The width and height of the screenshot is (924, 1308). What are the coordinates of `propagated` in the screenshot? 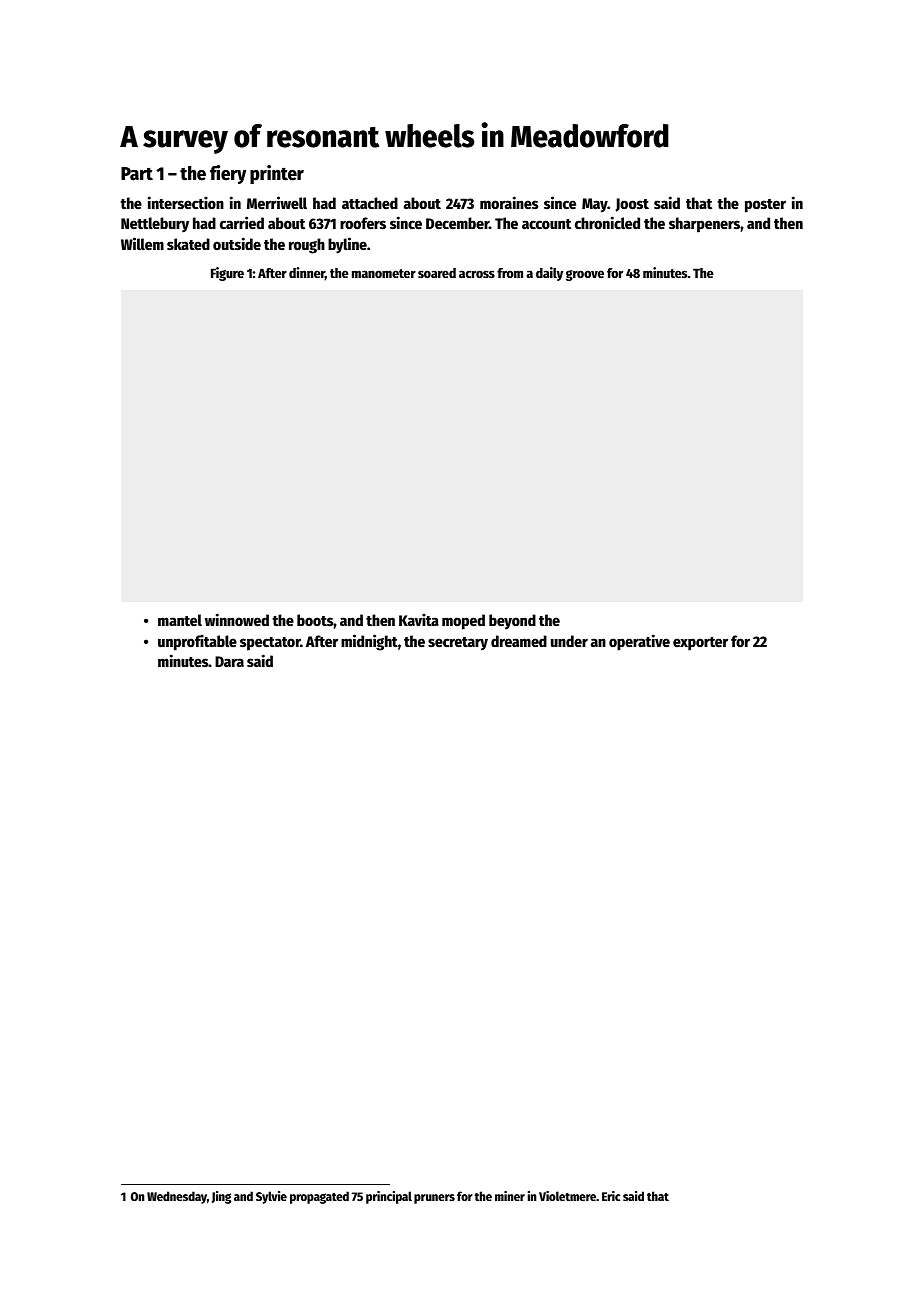 It's located at (319, 1197).
